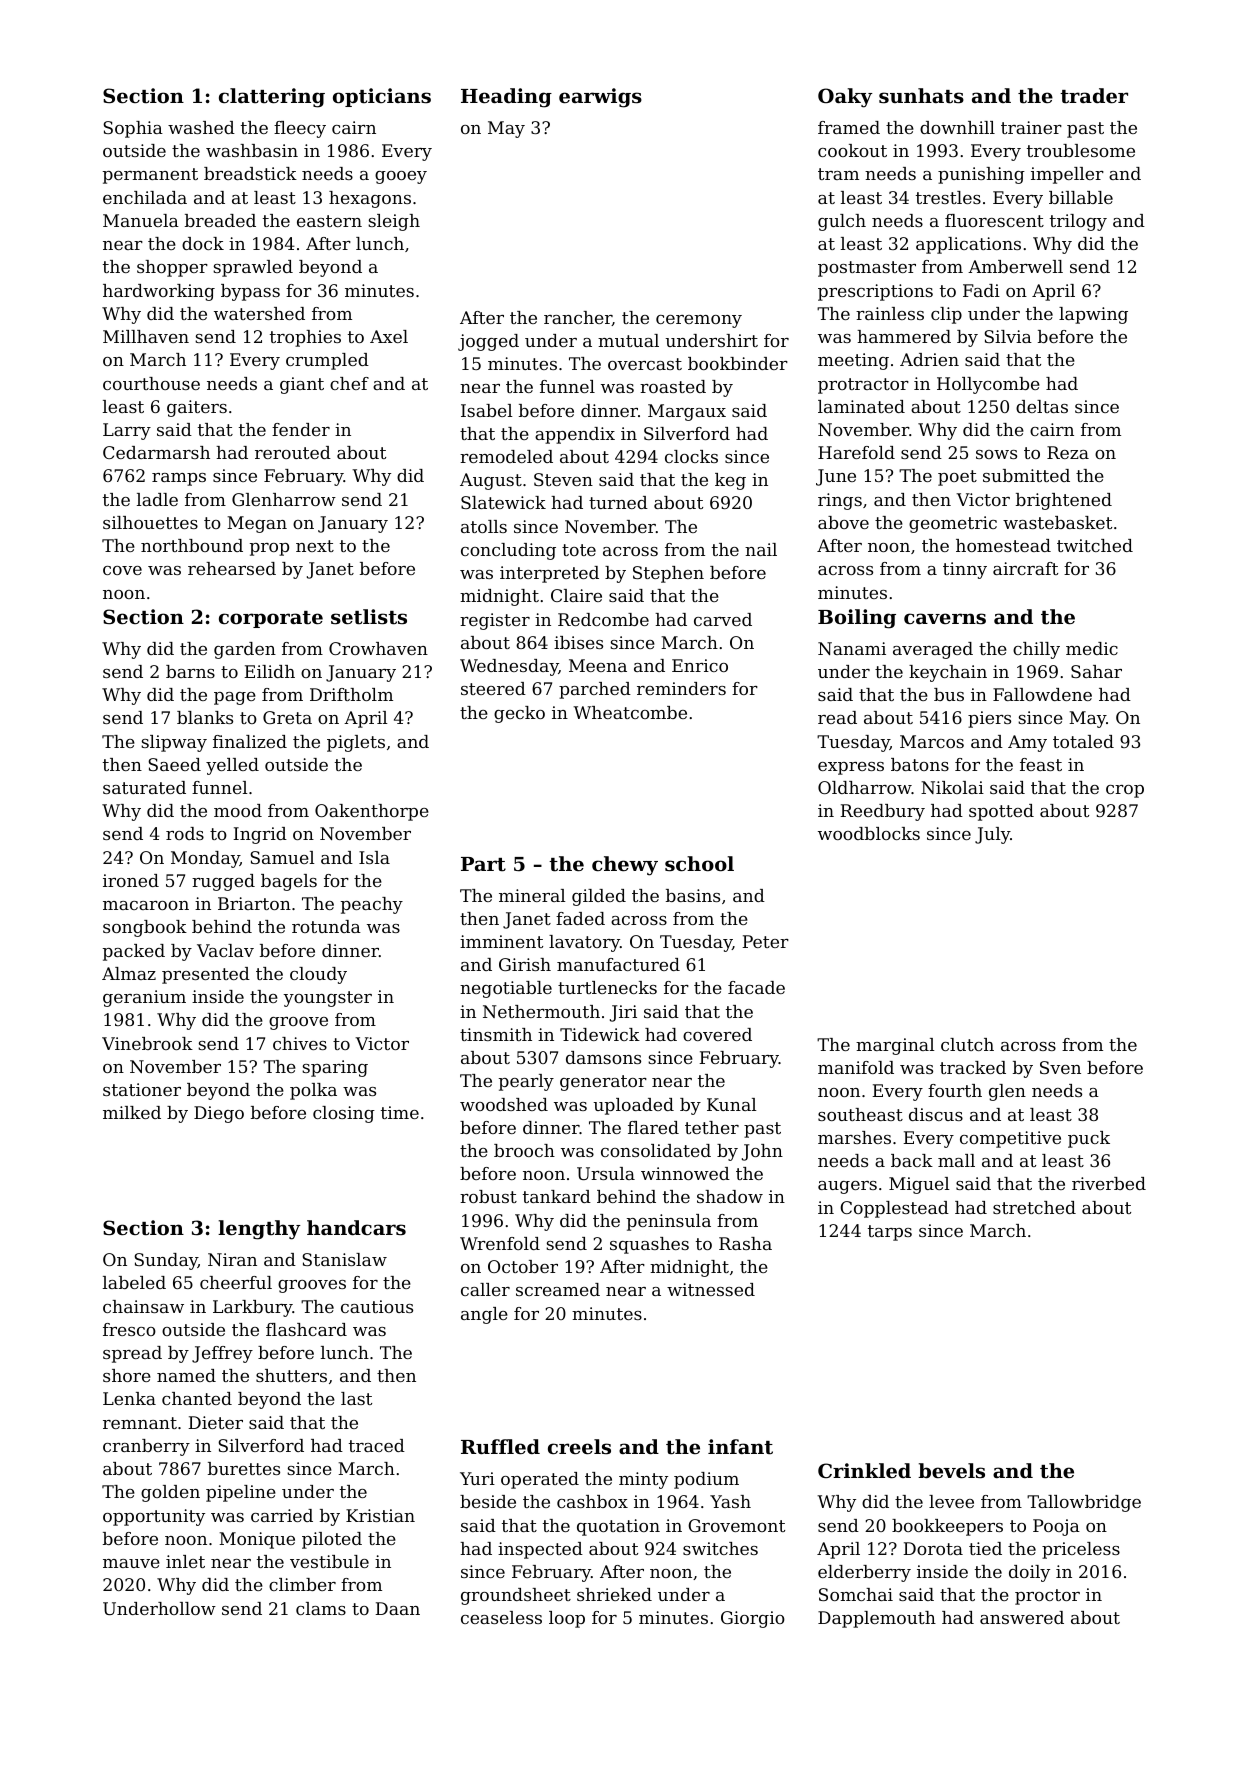 Image resolution: width=1251 pixels, height=1769 pixels. Describe the element at coordinates (921, 96) in the image. I see `sunhats` at that location.
